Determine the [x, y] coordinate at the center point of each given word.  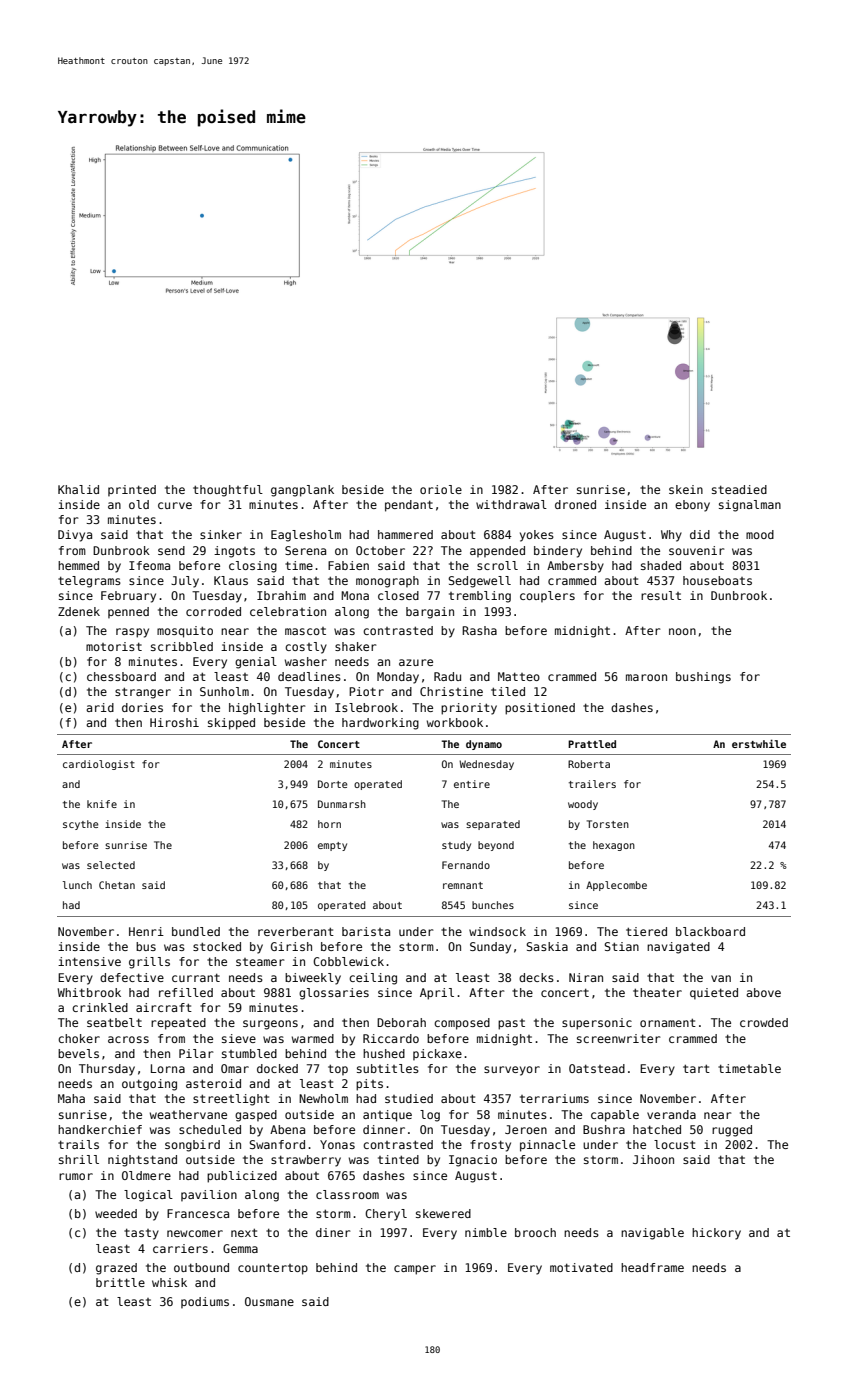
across [128, 1039]
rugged [732, 1131]
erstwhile [759, 743]
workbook [455, 722]
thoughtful [228, 491]
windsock [497, 931]
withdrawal [511, 504]
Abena [287, 1129]
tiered [646, 931]
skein [686, 489]
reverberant [296, 931]
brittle [120, 1282]
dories [142, 707]
